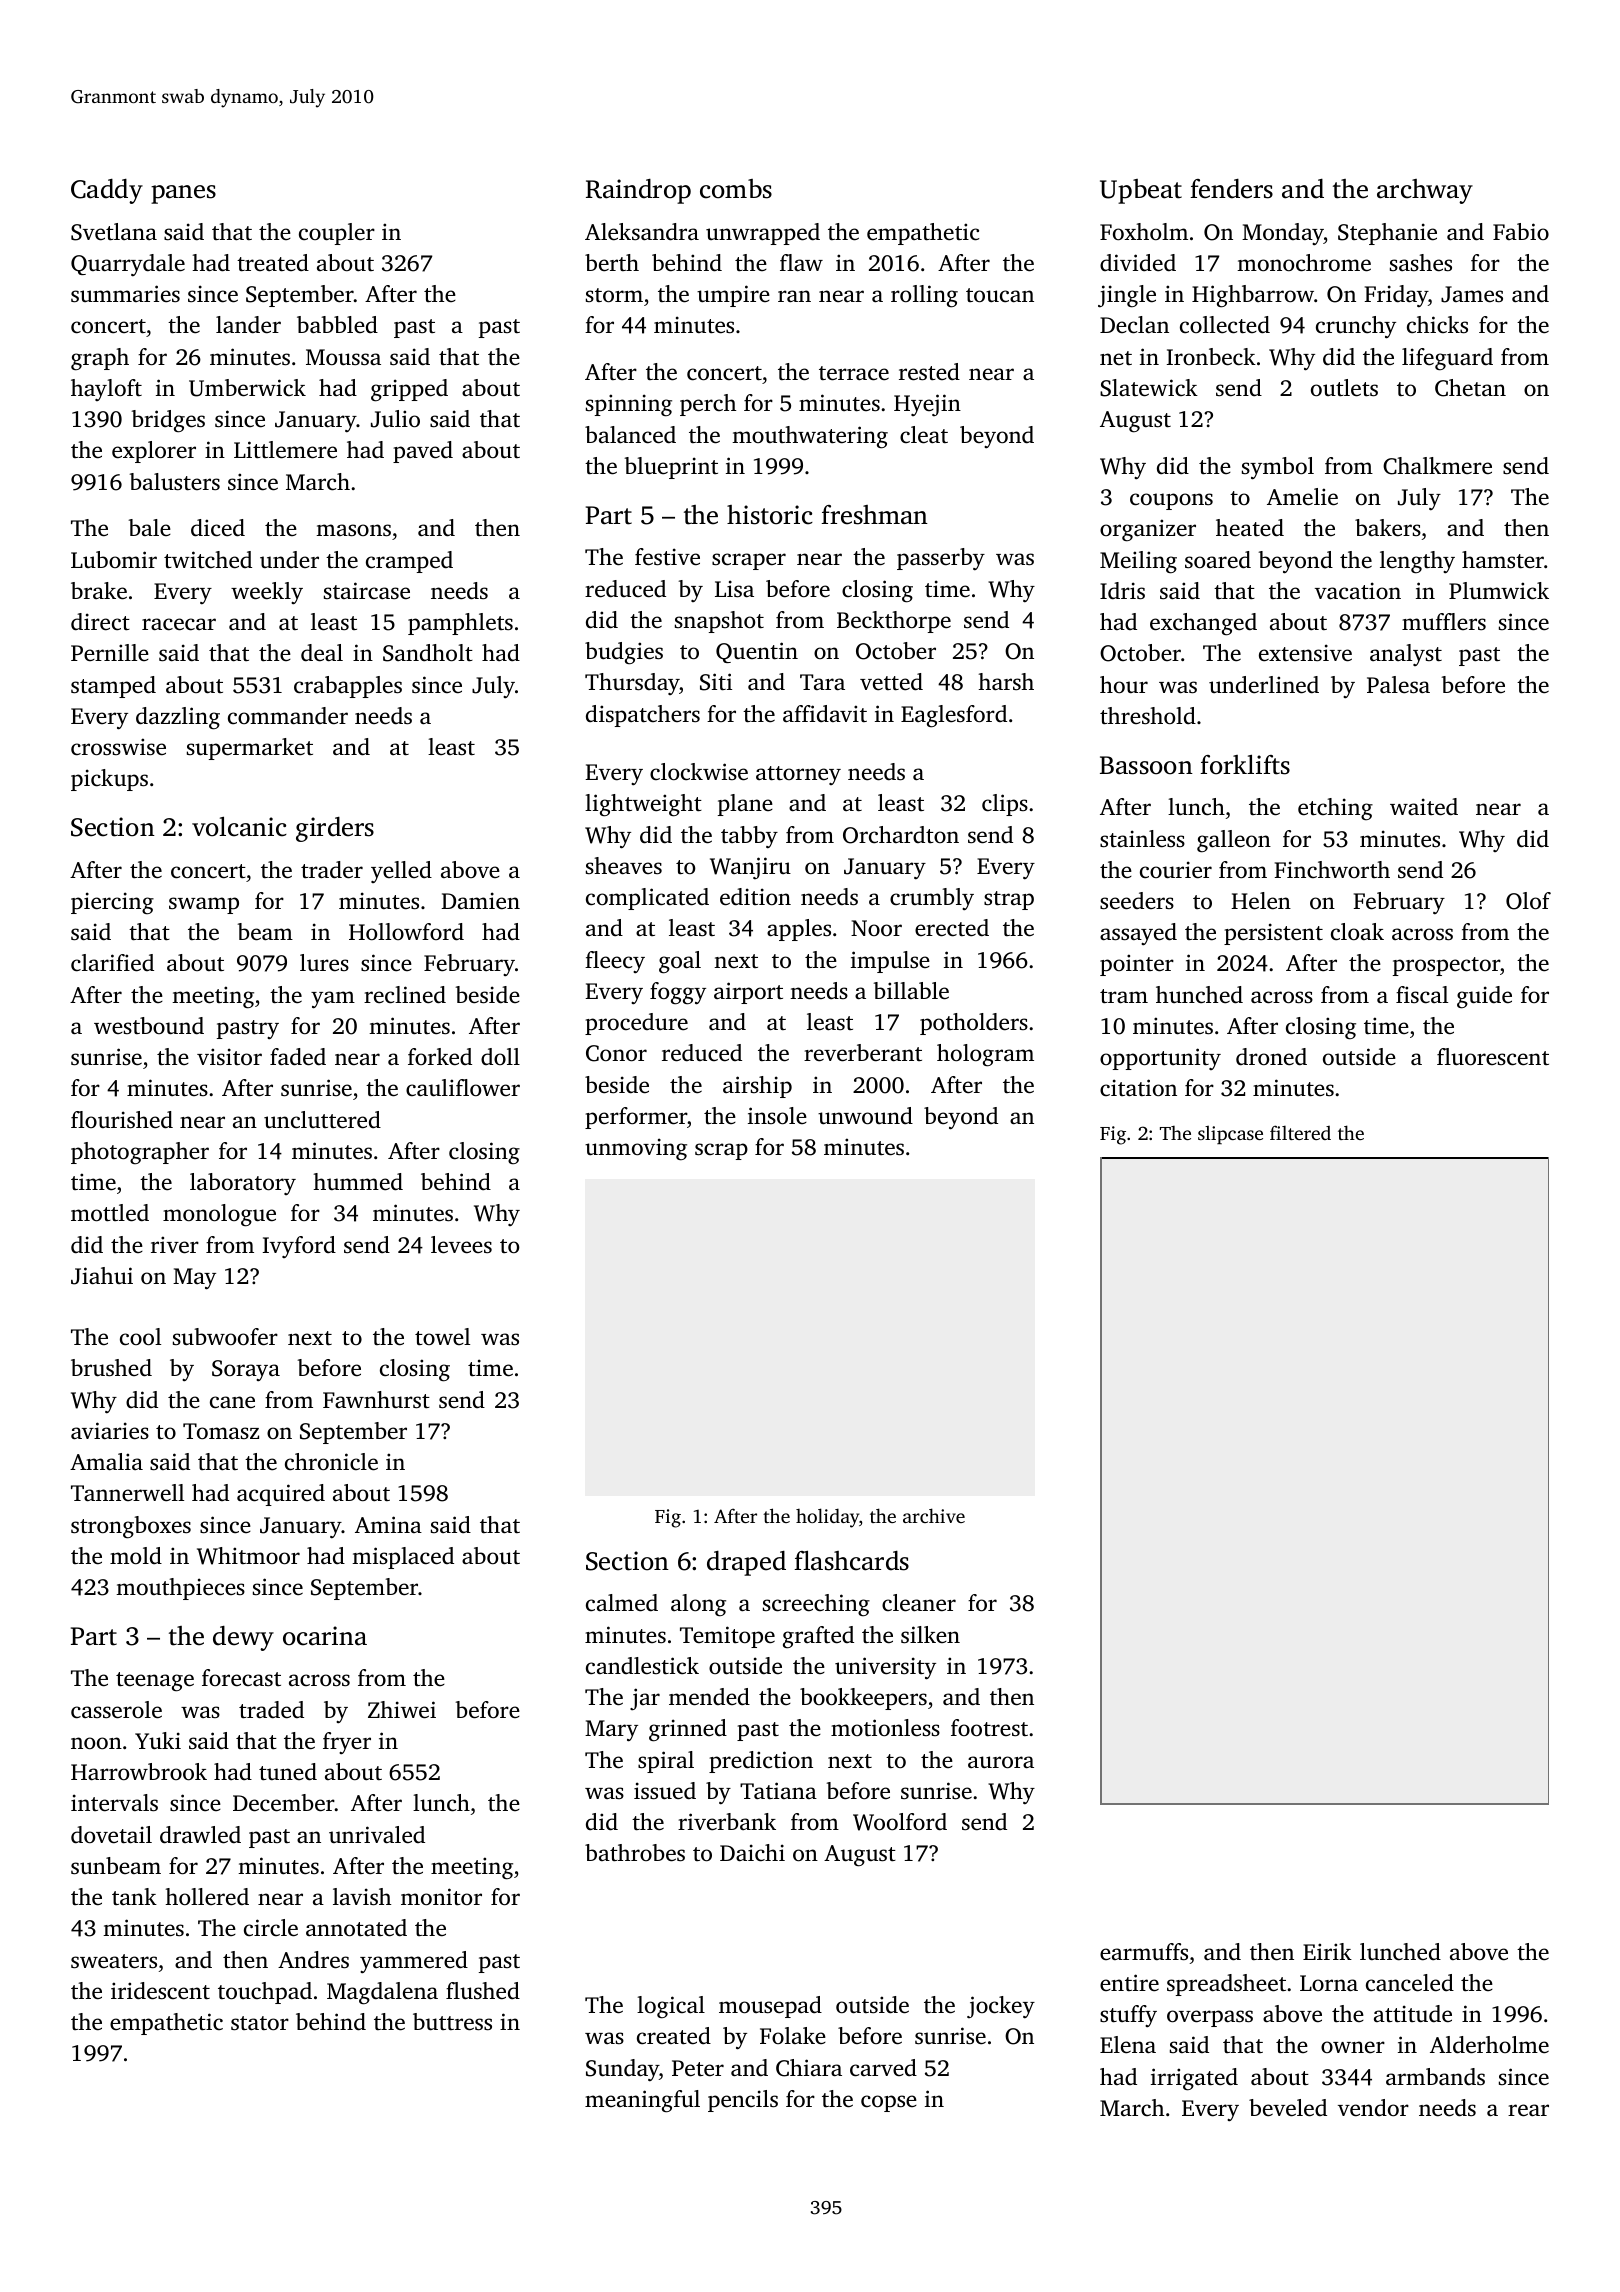 The height and width of the page is (2292, 1620). Describe the element at coordinates (324, 963) in the page. I see `lures` at that location.
